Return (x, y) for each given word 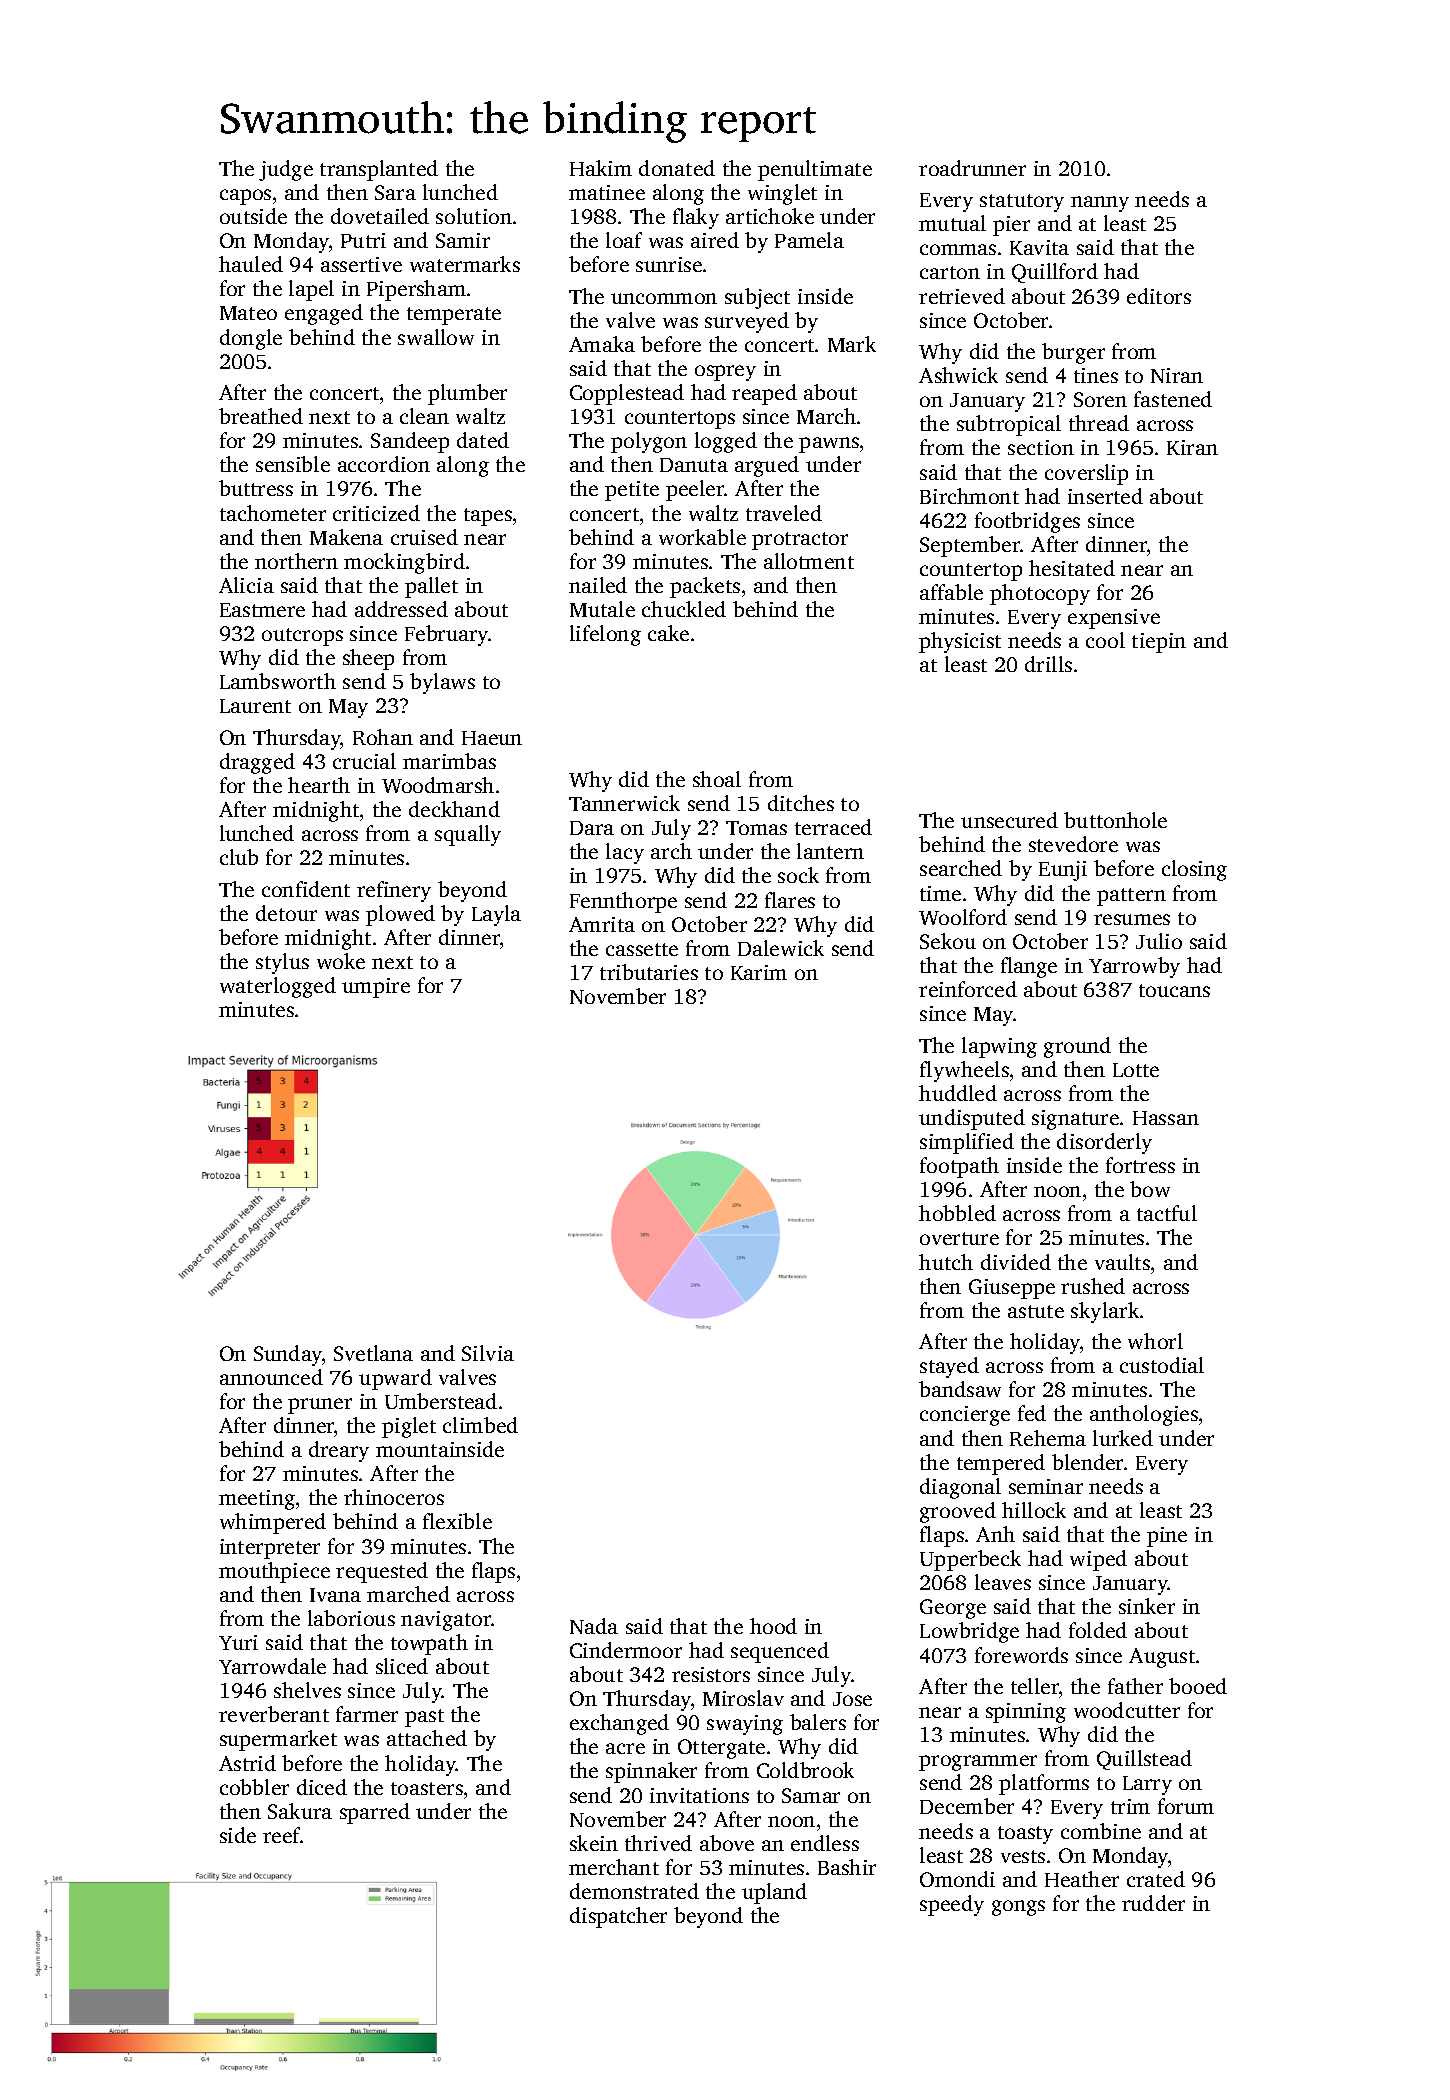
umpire (376, 988)
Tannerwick (624, 803)
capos (245, 197)
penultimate (815, 170)
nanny (1100, 204)
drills (1048, 664)
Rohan (383, 737)
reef (282, 1835)
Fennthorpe (623, 902)
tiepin (1159, 643)
